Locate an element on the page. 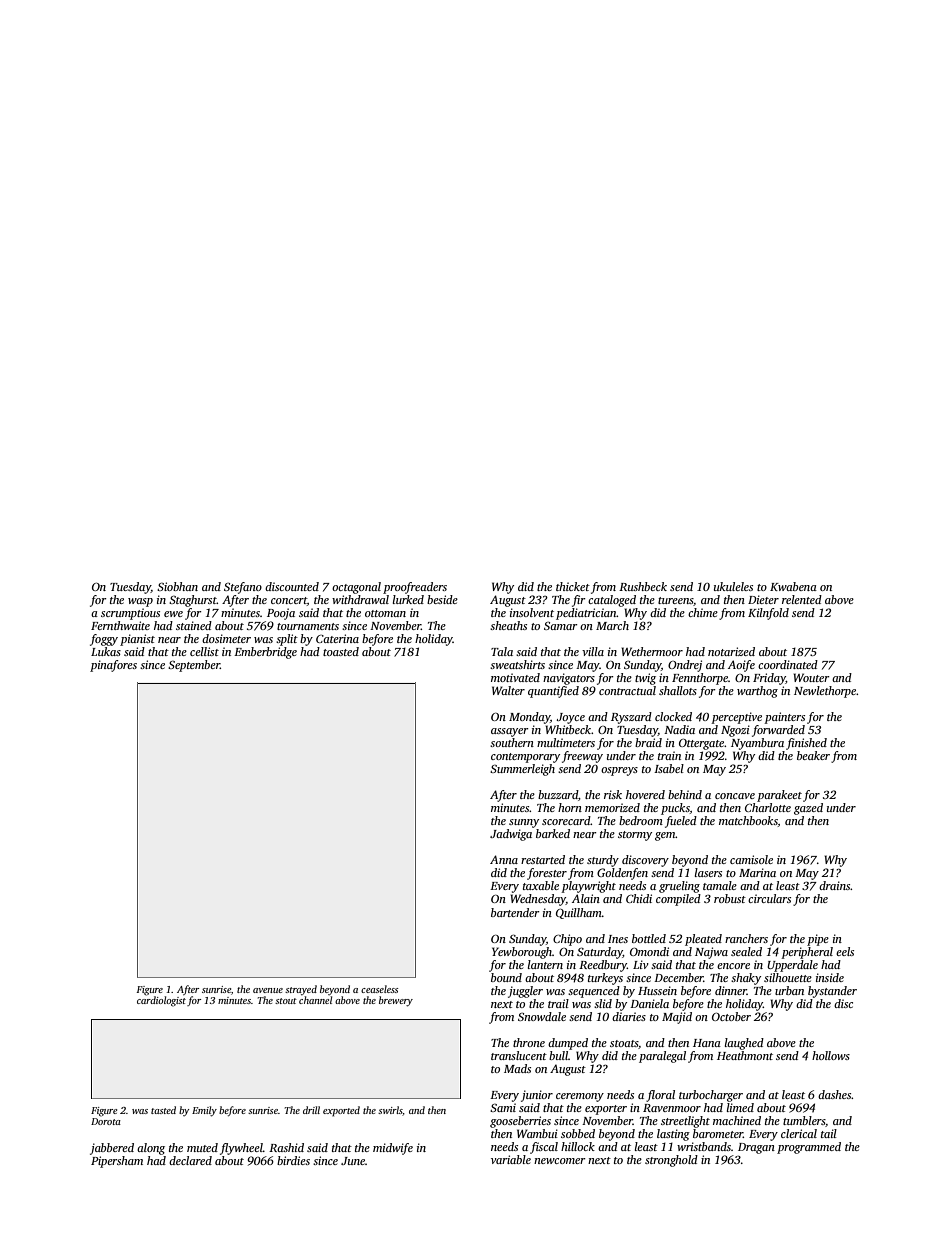  camisole is located at coordinates (751, 859).
